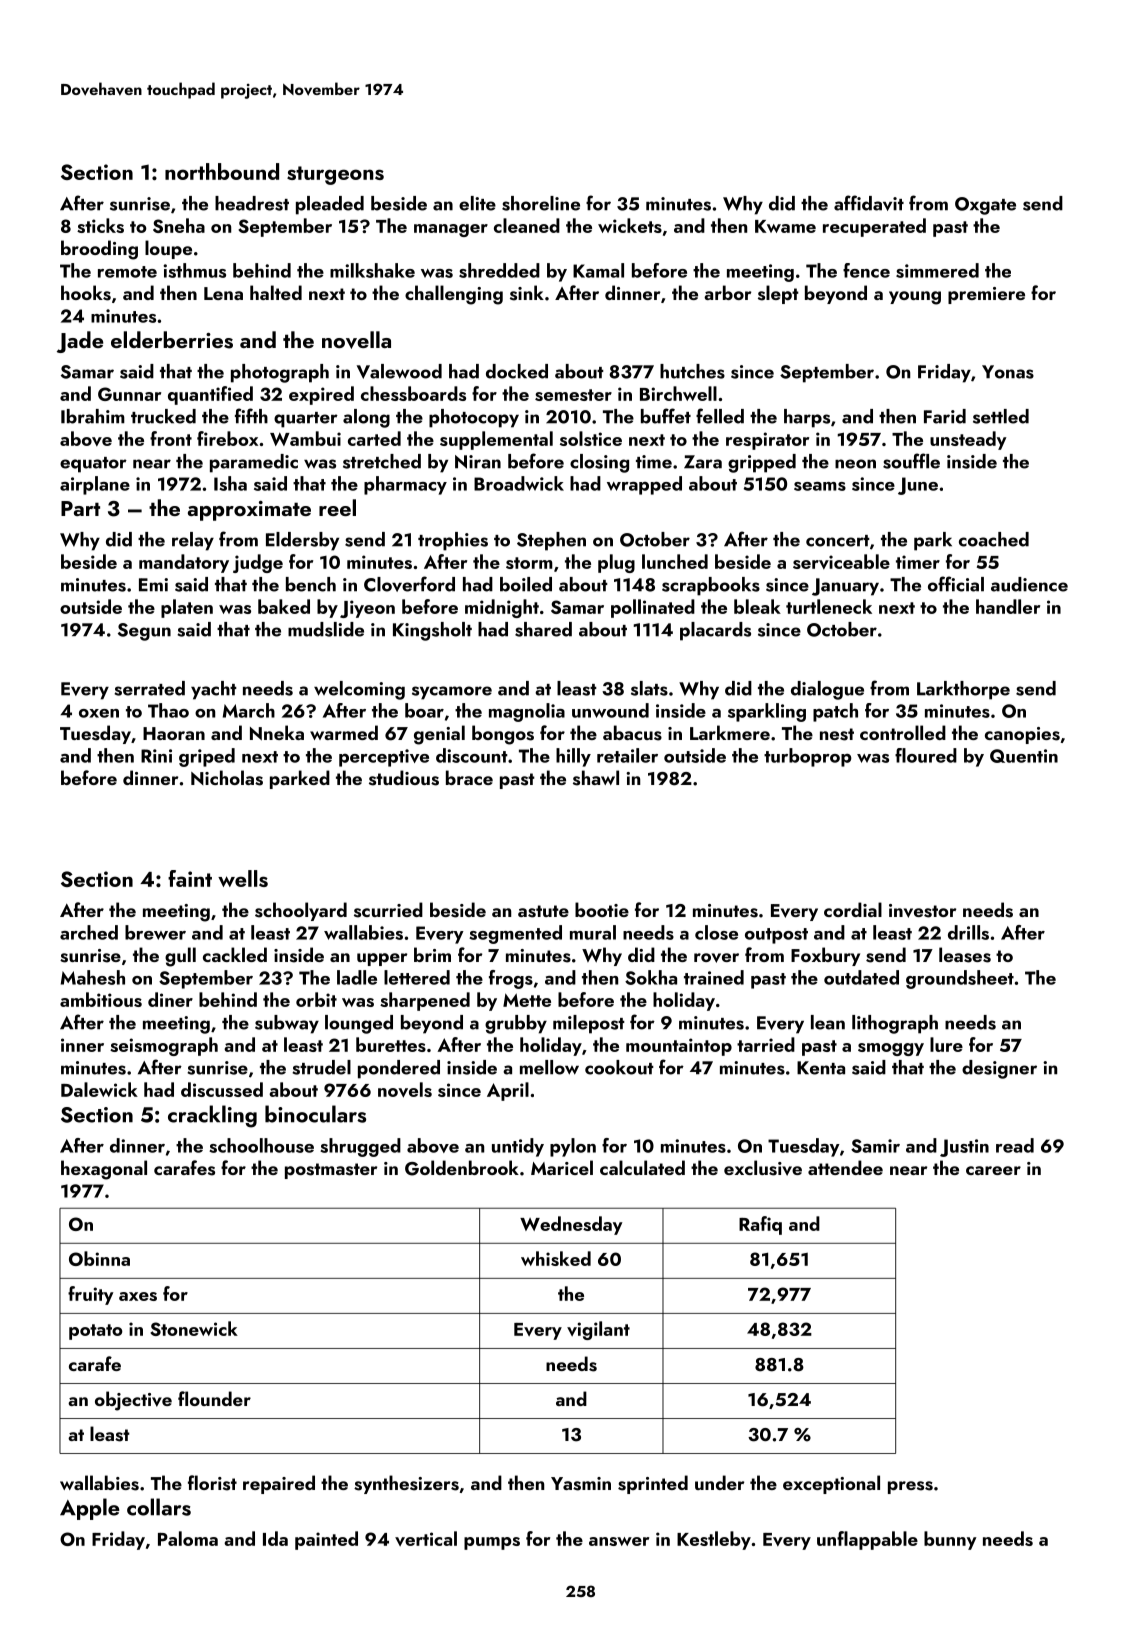 Image resolution: width=1131 pixels, height=1638 pixels. I want to click on sturgeons, so click(335, 175).
